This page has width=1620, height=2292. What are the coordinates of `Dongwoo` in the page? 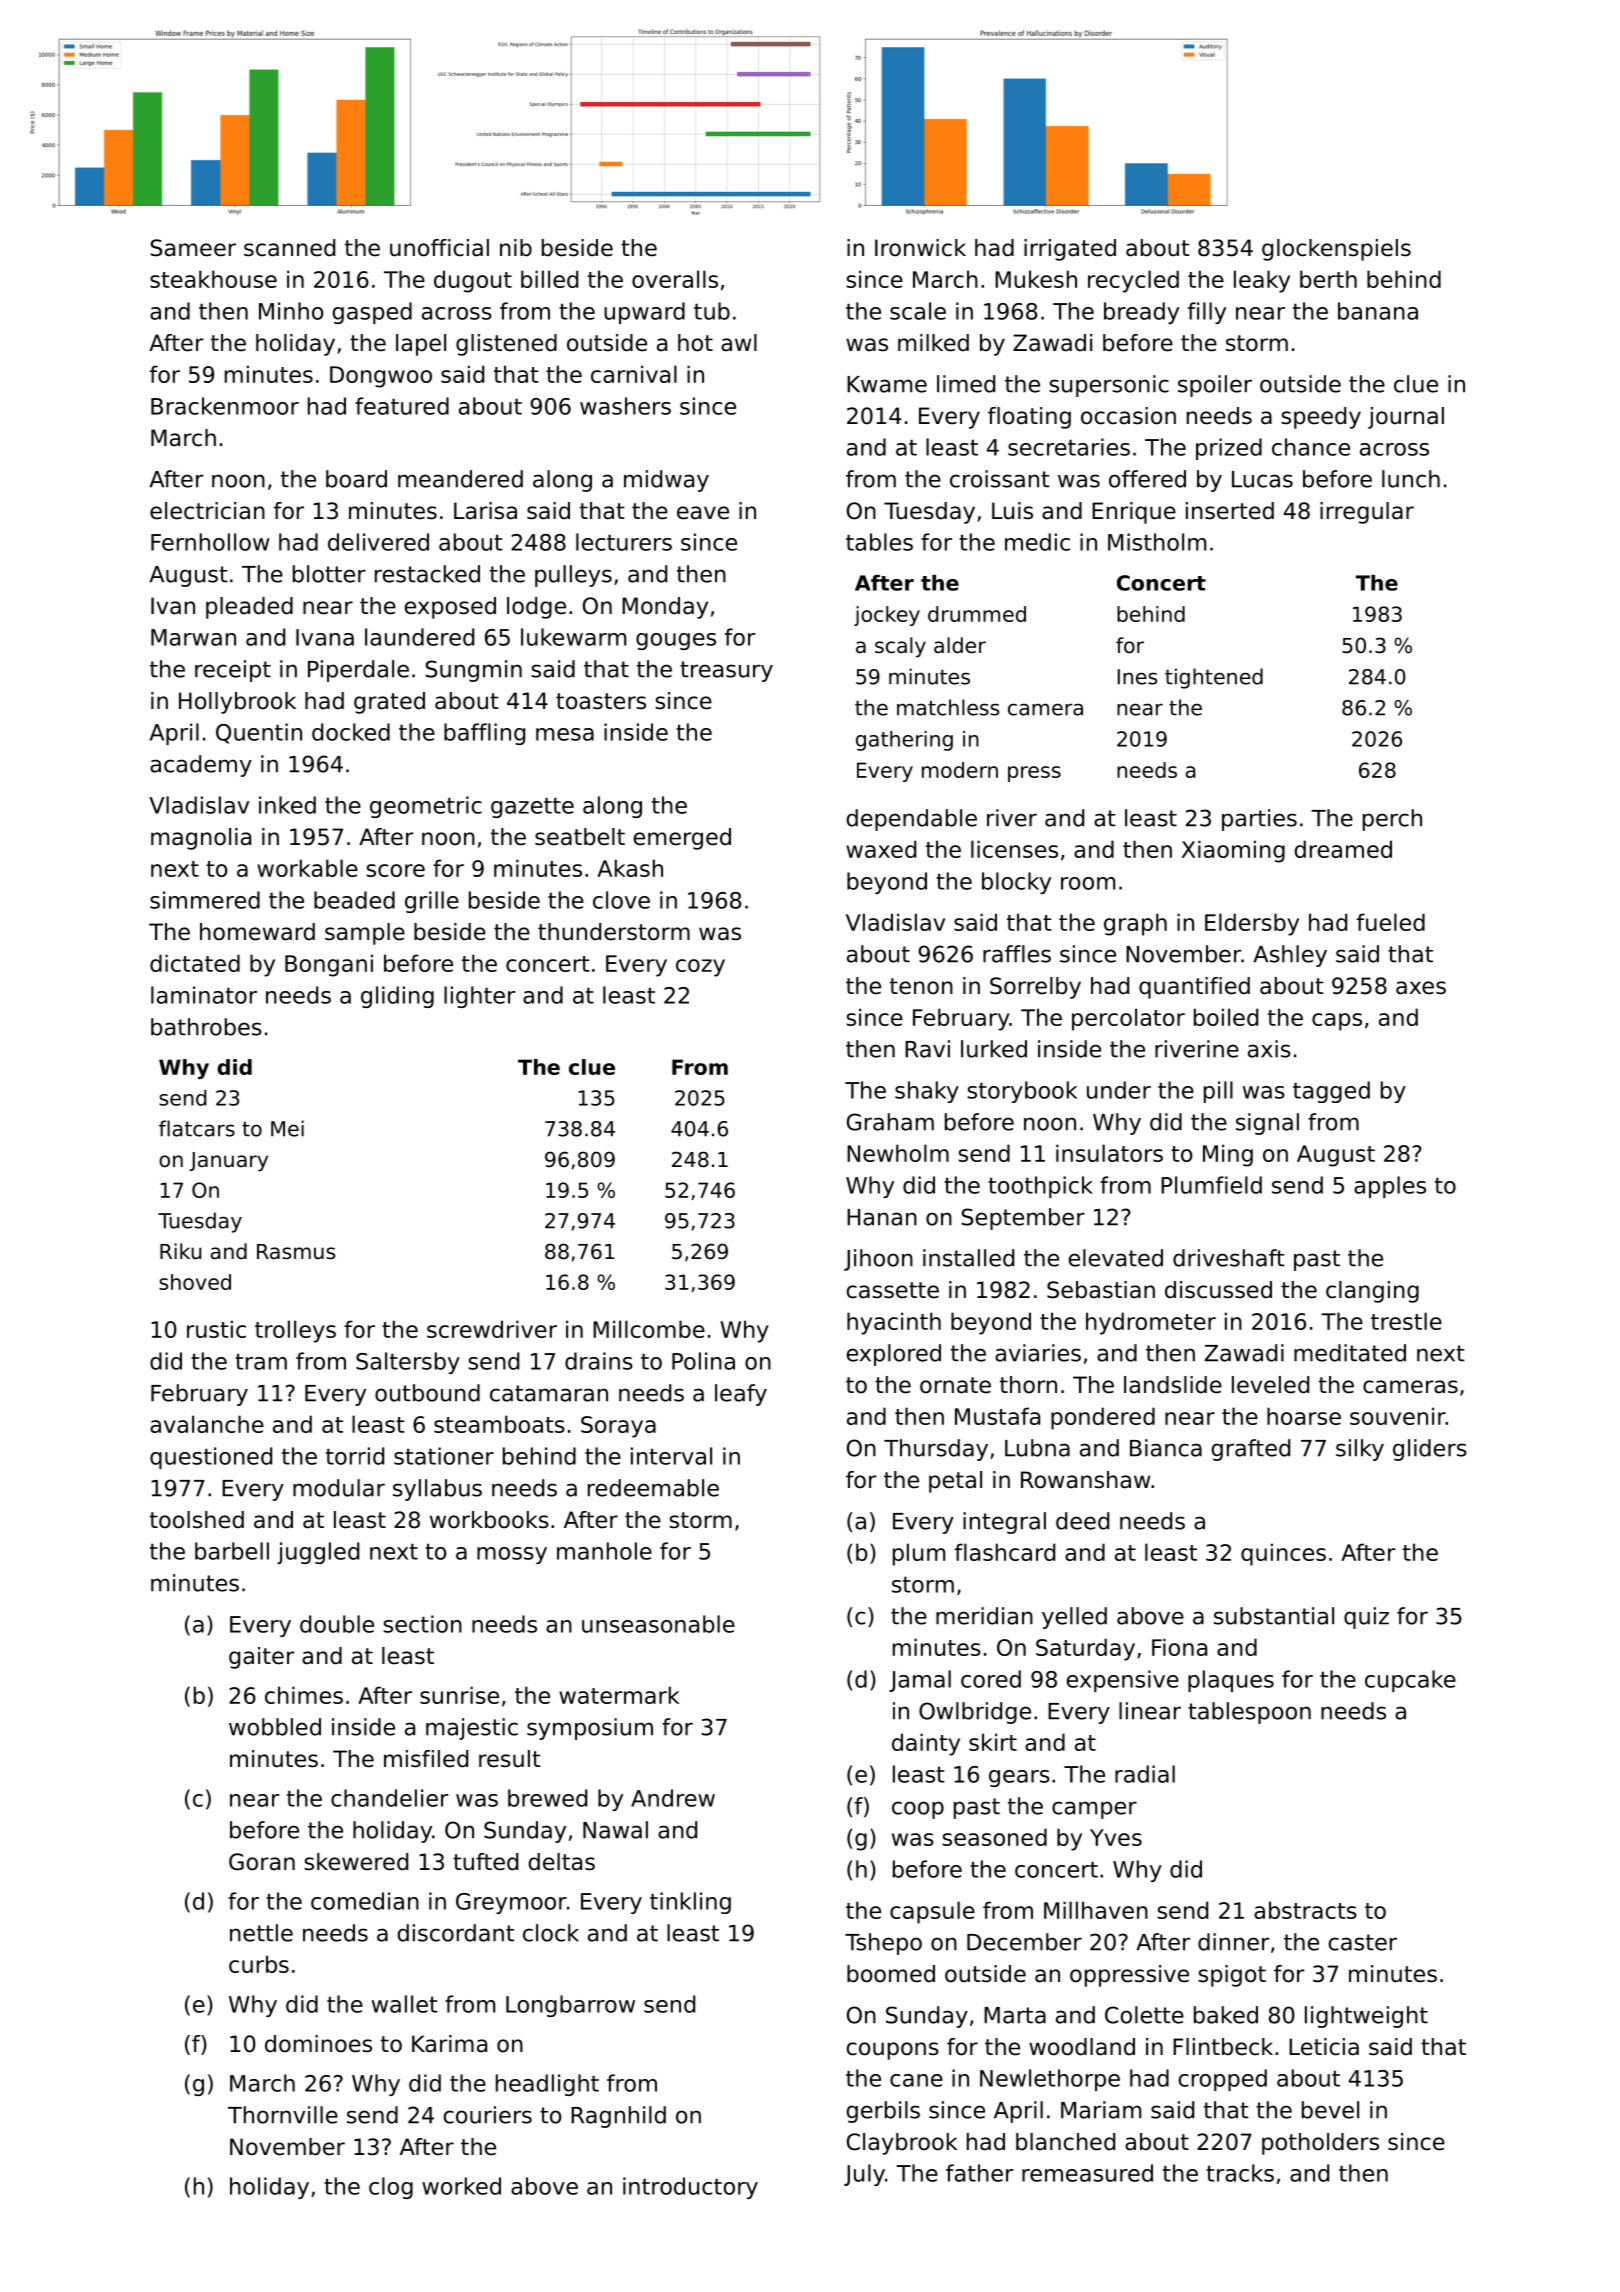 It's located at (381, 377).
